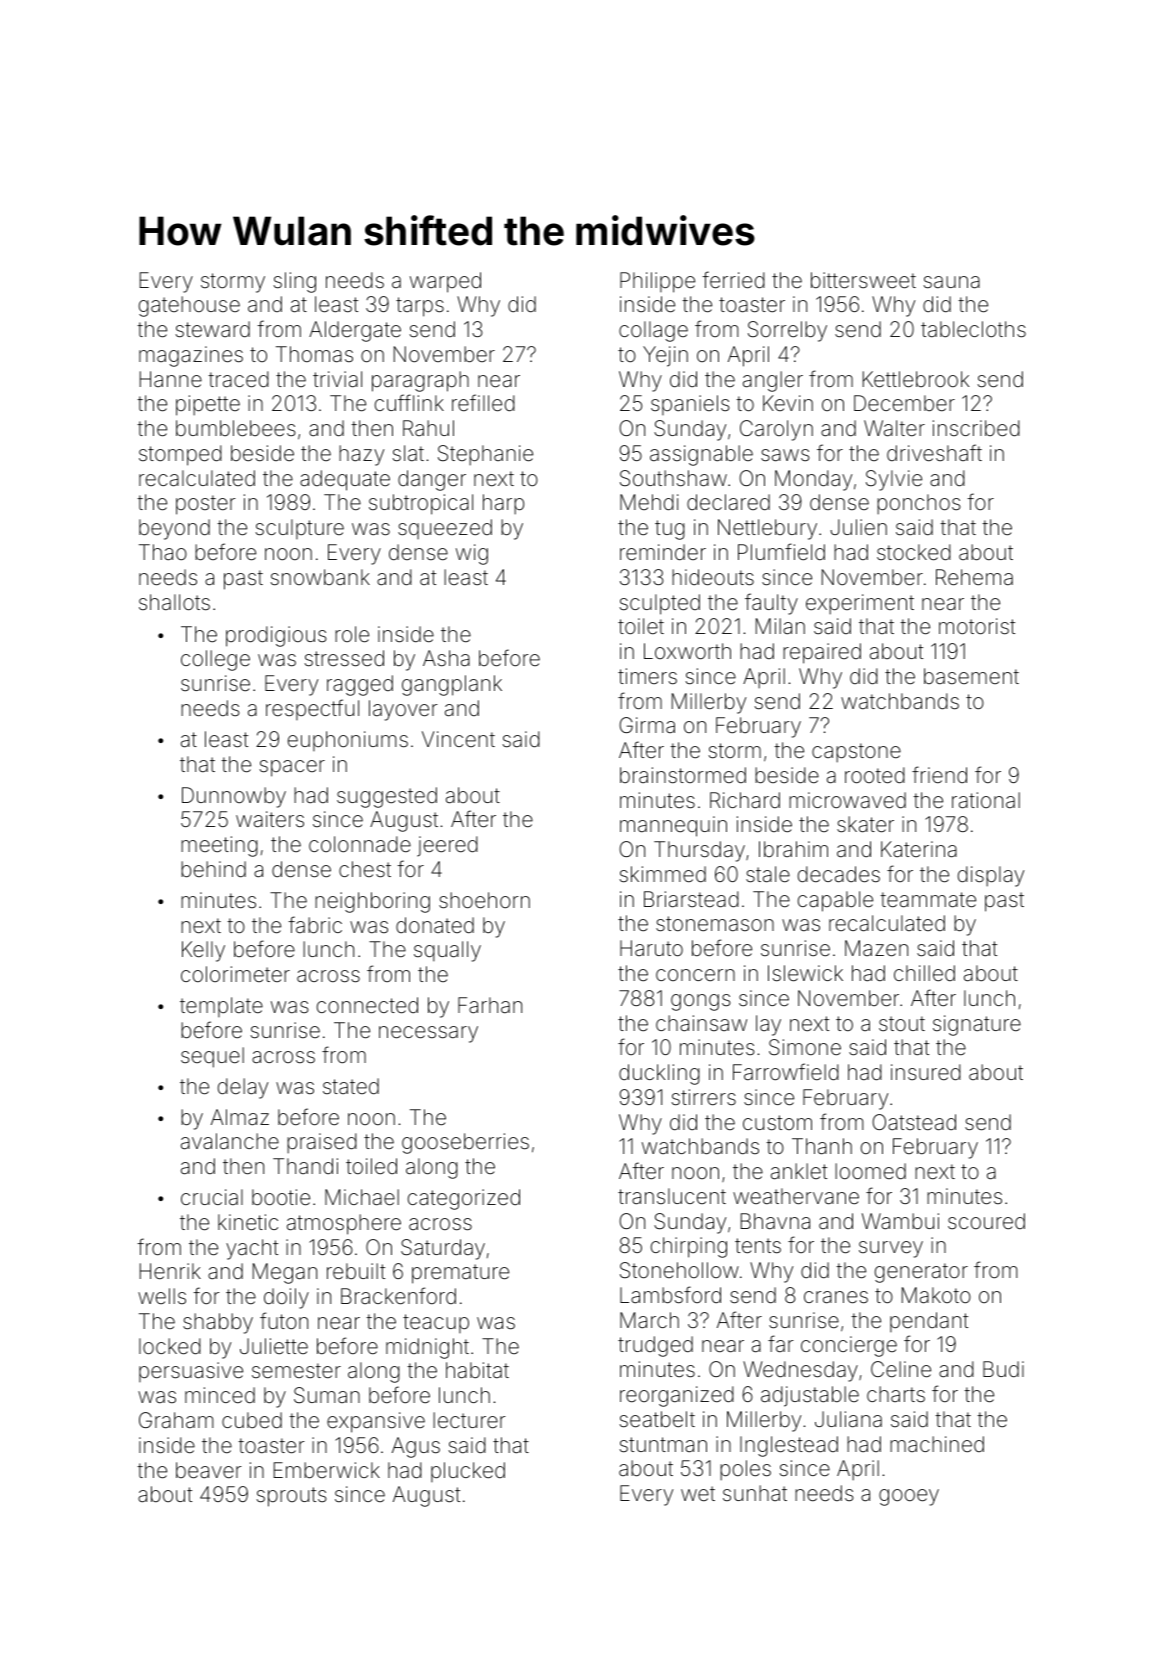 The image size is (1165, 1654). Describe the element at coordinates (503, 504) in the page. I see `harp` at that location.
